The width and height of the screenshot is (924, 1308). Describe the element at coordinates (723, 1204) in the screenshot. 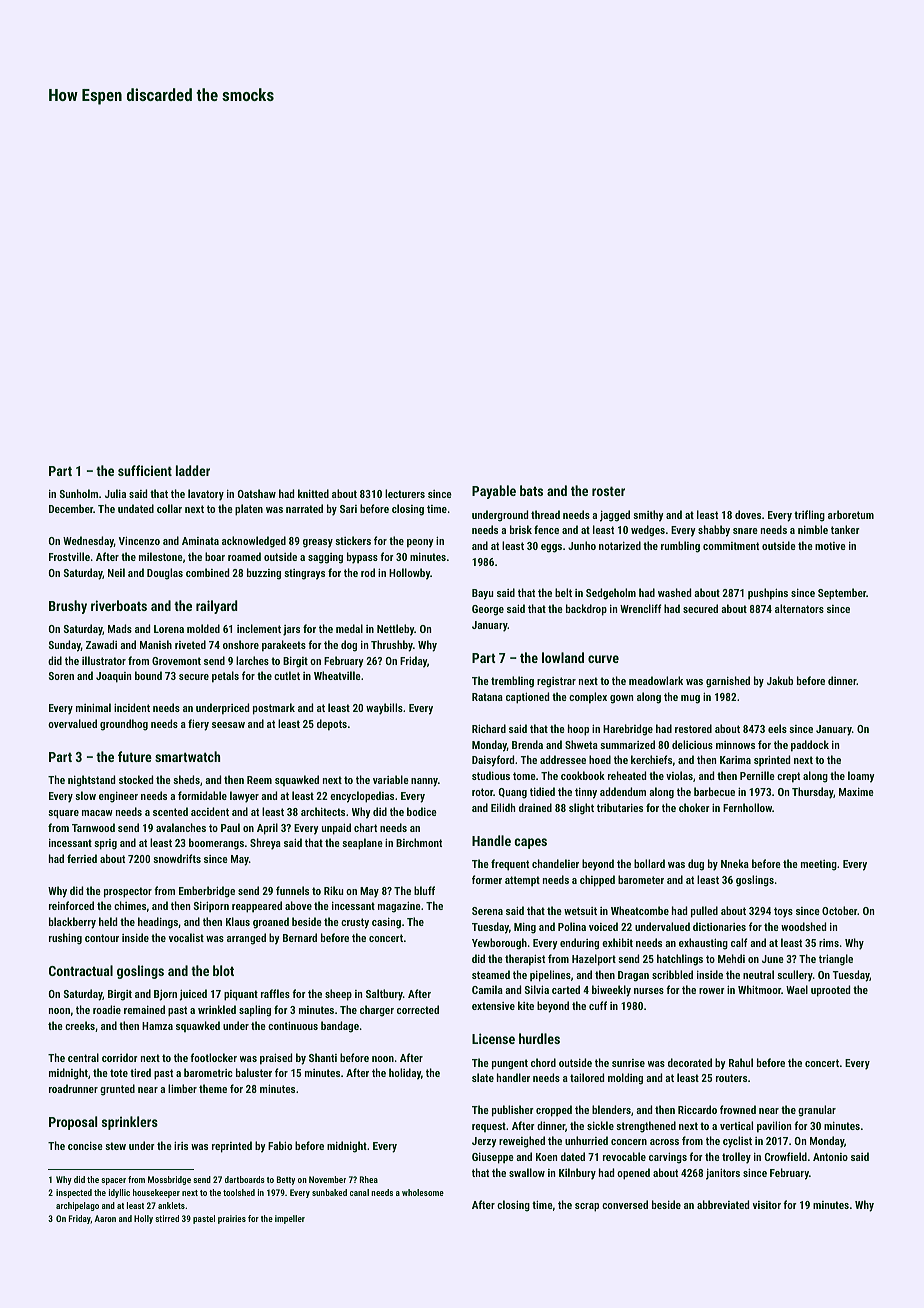

I see `abbreviated` at that location.
